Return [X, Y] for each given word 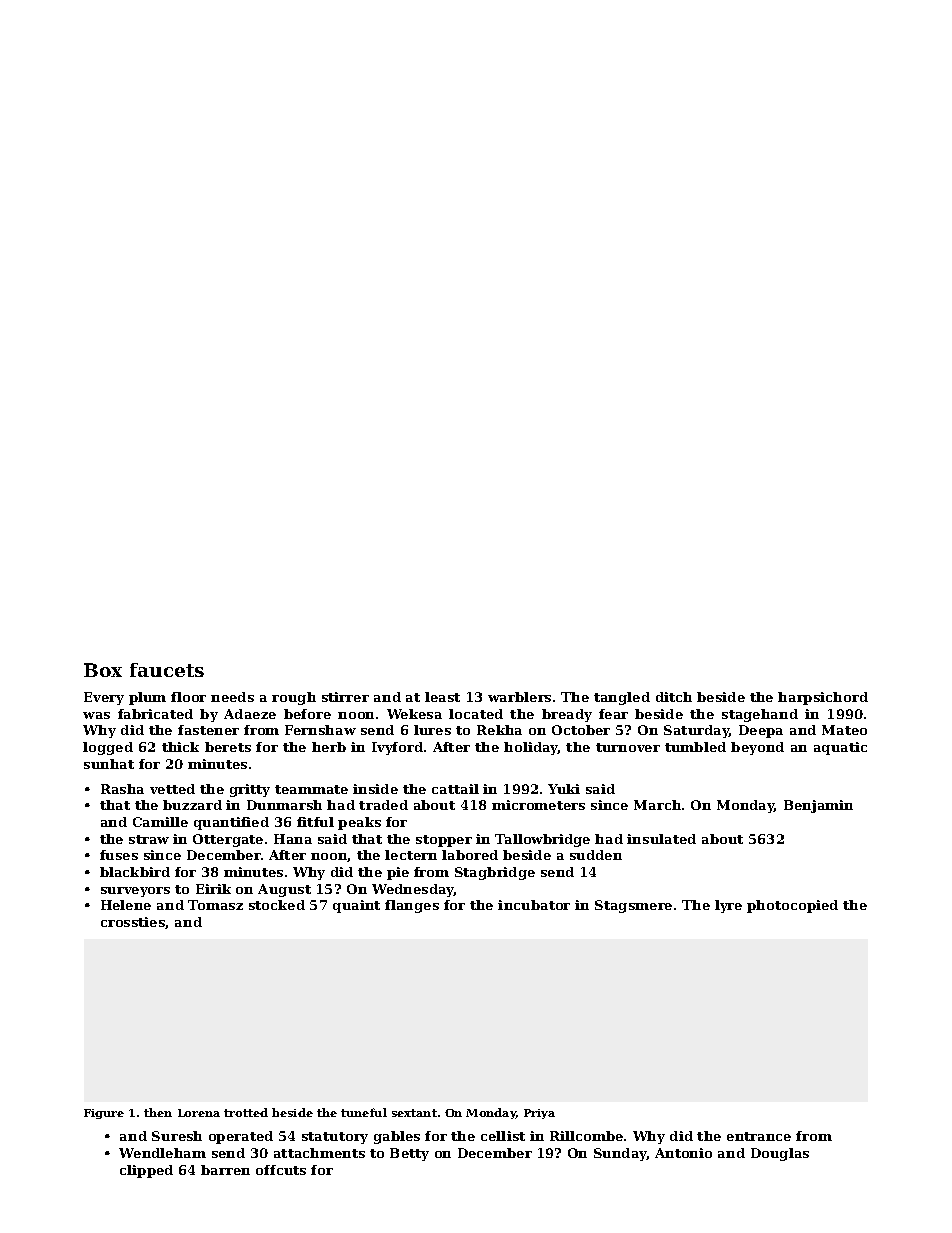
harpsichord [823, 698]
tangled [622, 698]
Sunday [620, 1154]
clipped [146, 1171]
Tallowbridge [542, 840]
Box [103, 670]
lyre [728, 906]
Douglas [780, 1154]
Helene [126, 905]
